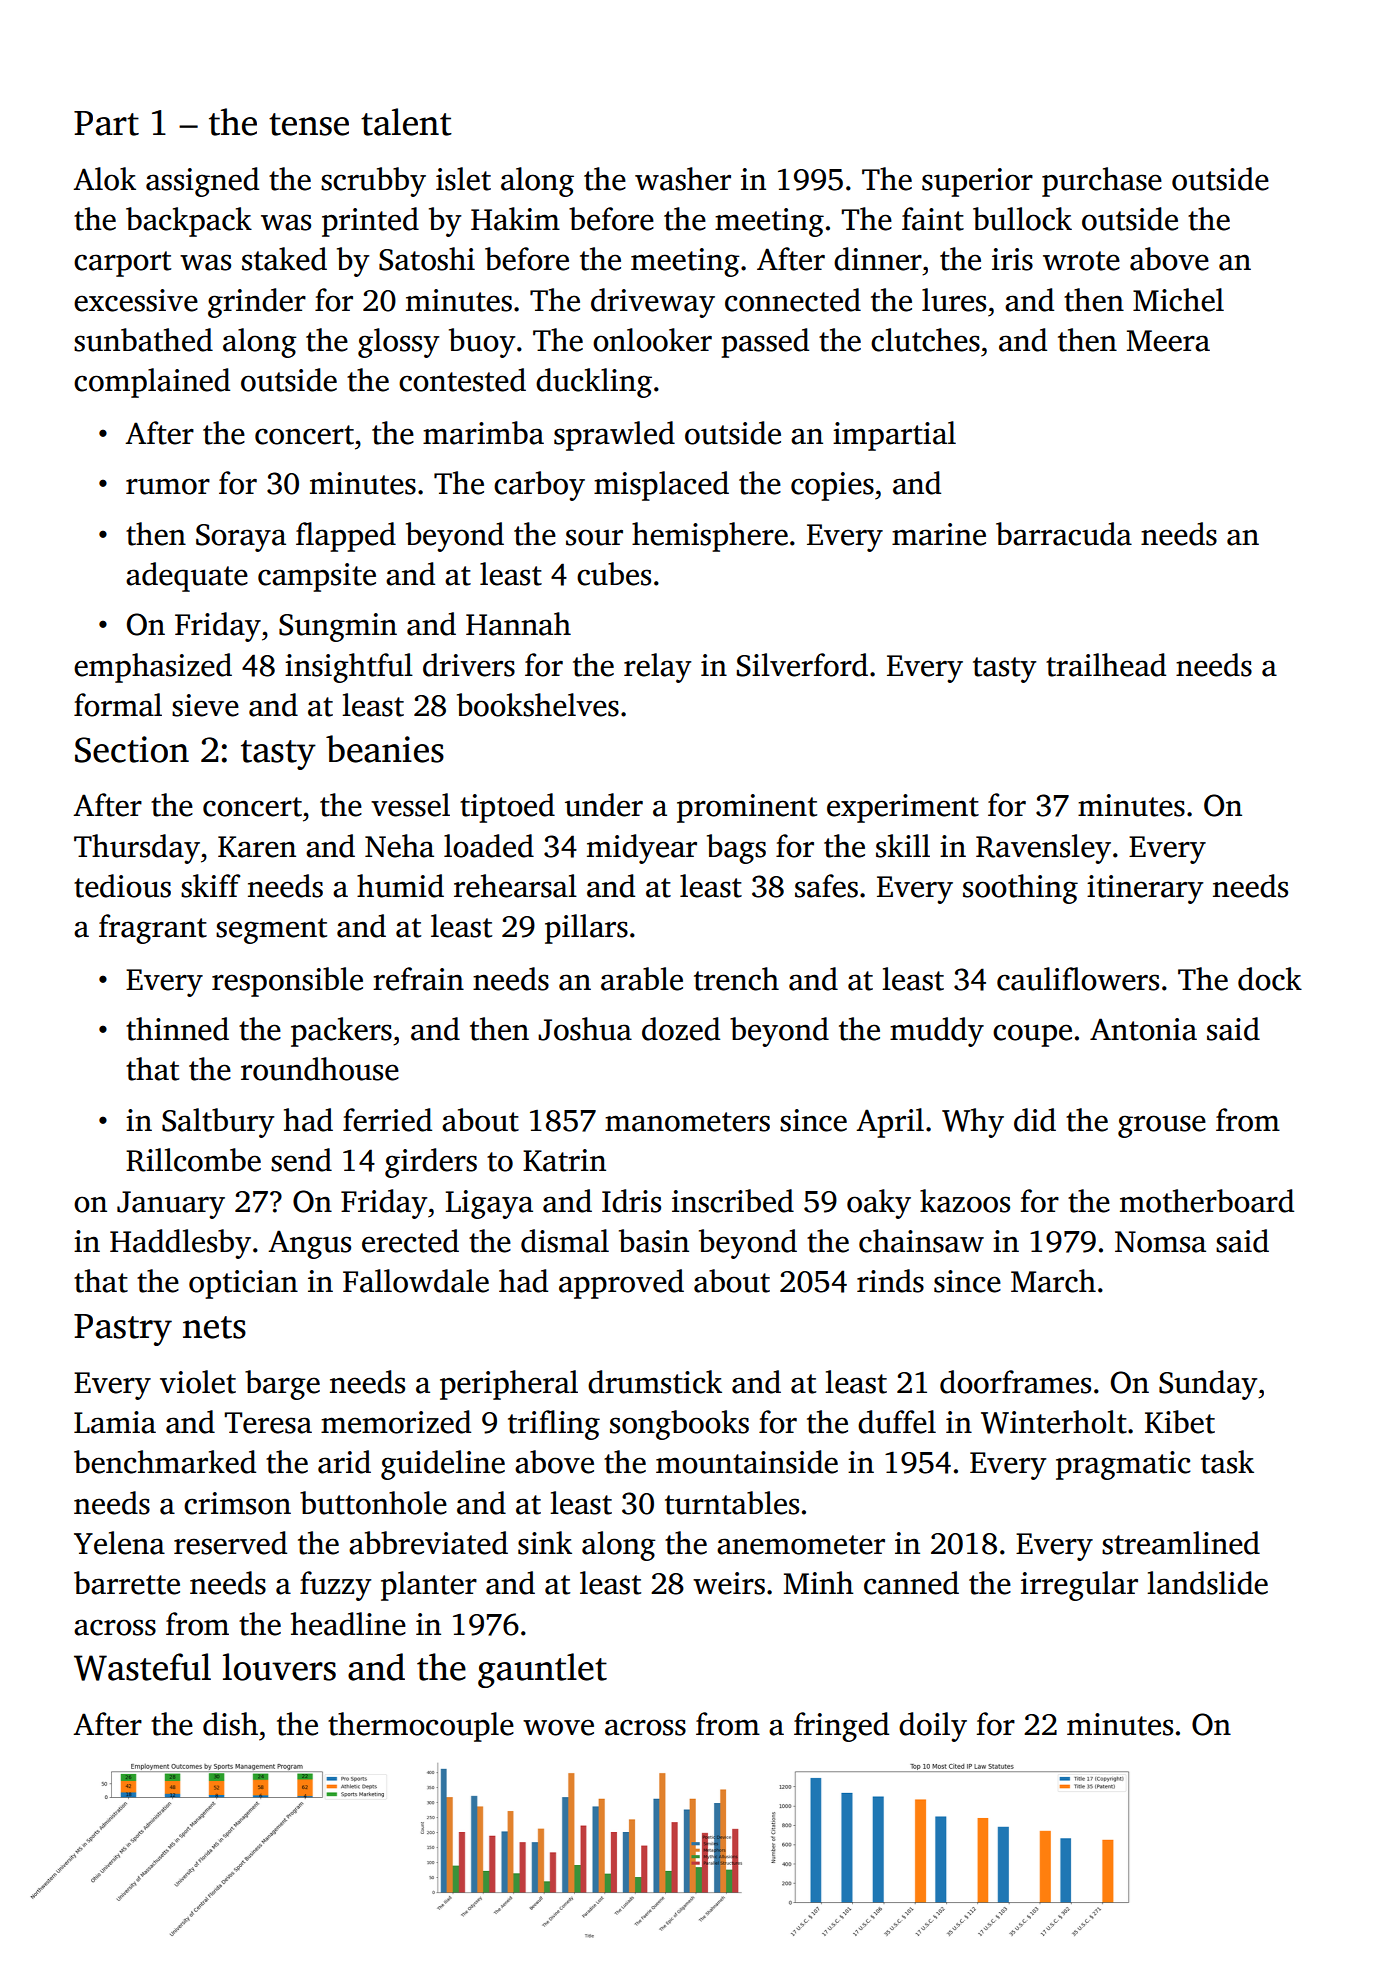  What do you see at coordinates (416, 1281) in the document?
I see `Fallowdale` at bounding box center [416, 1281].
